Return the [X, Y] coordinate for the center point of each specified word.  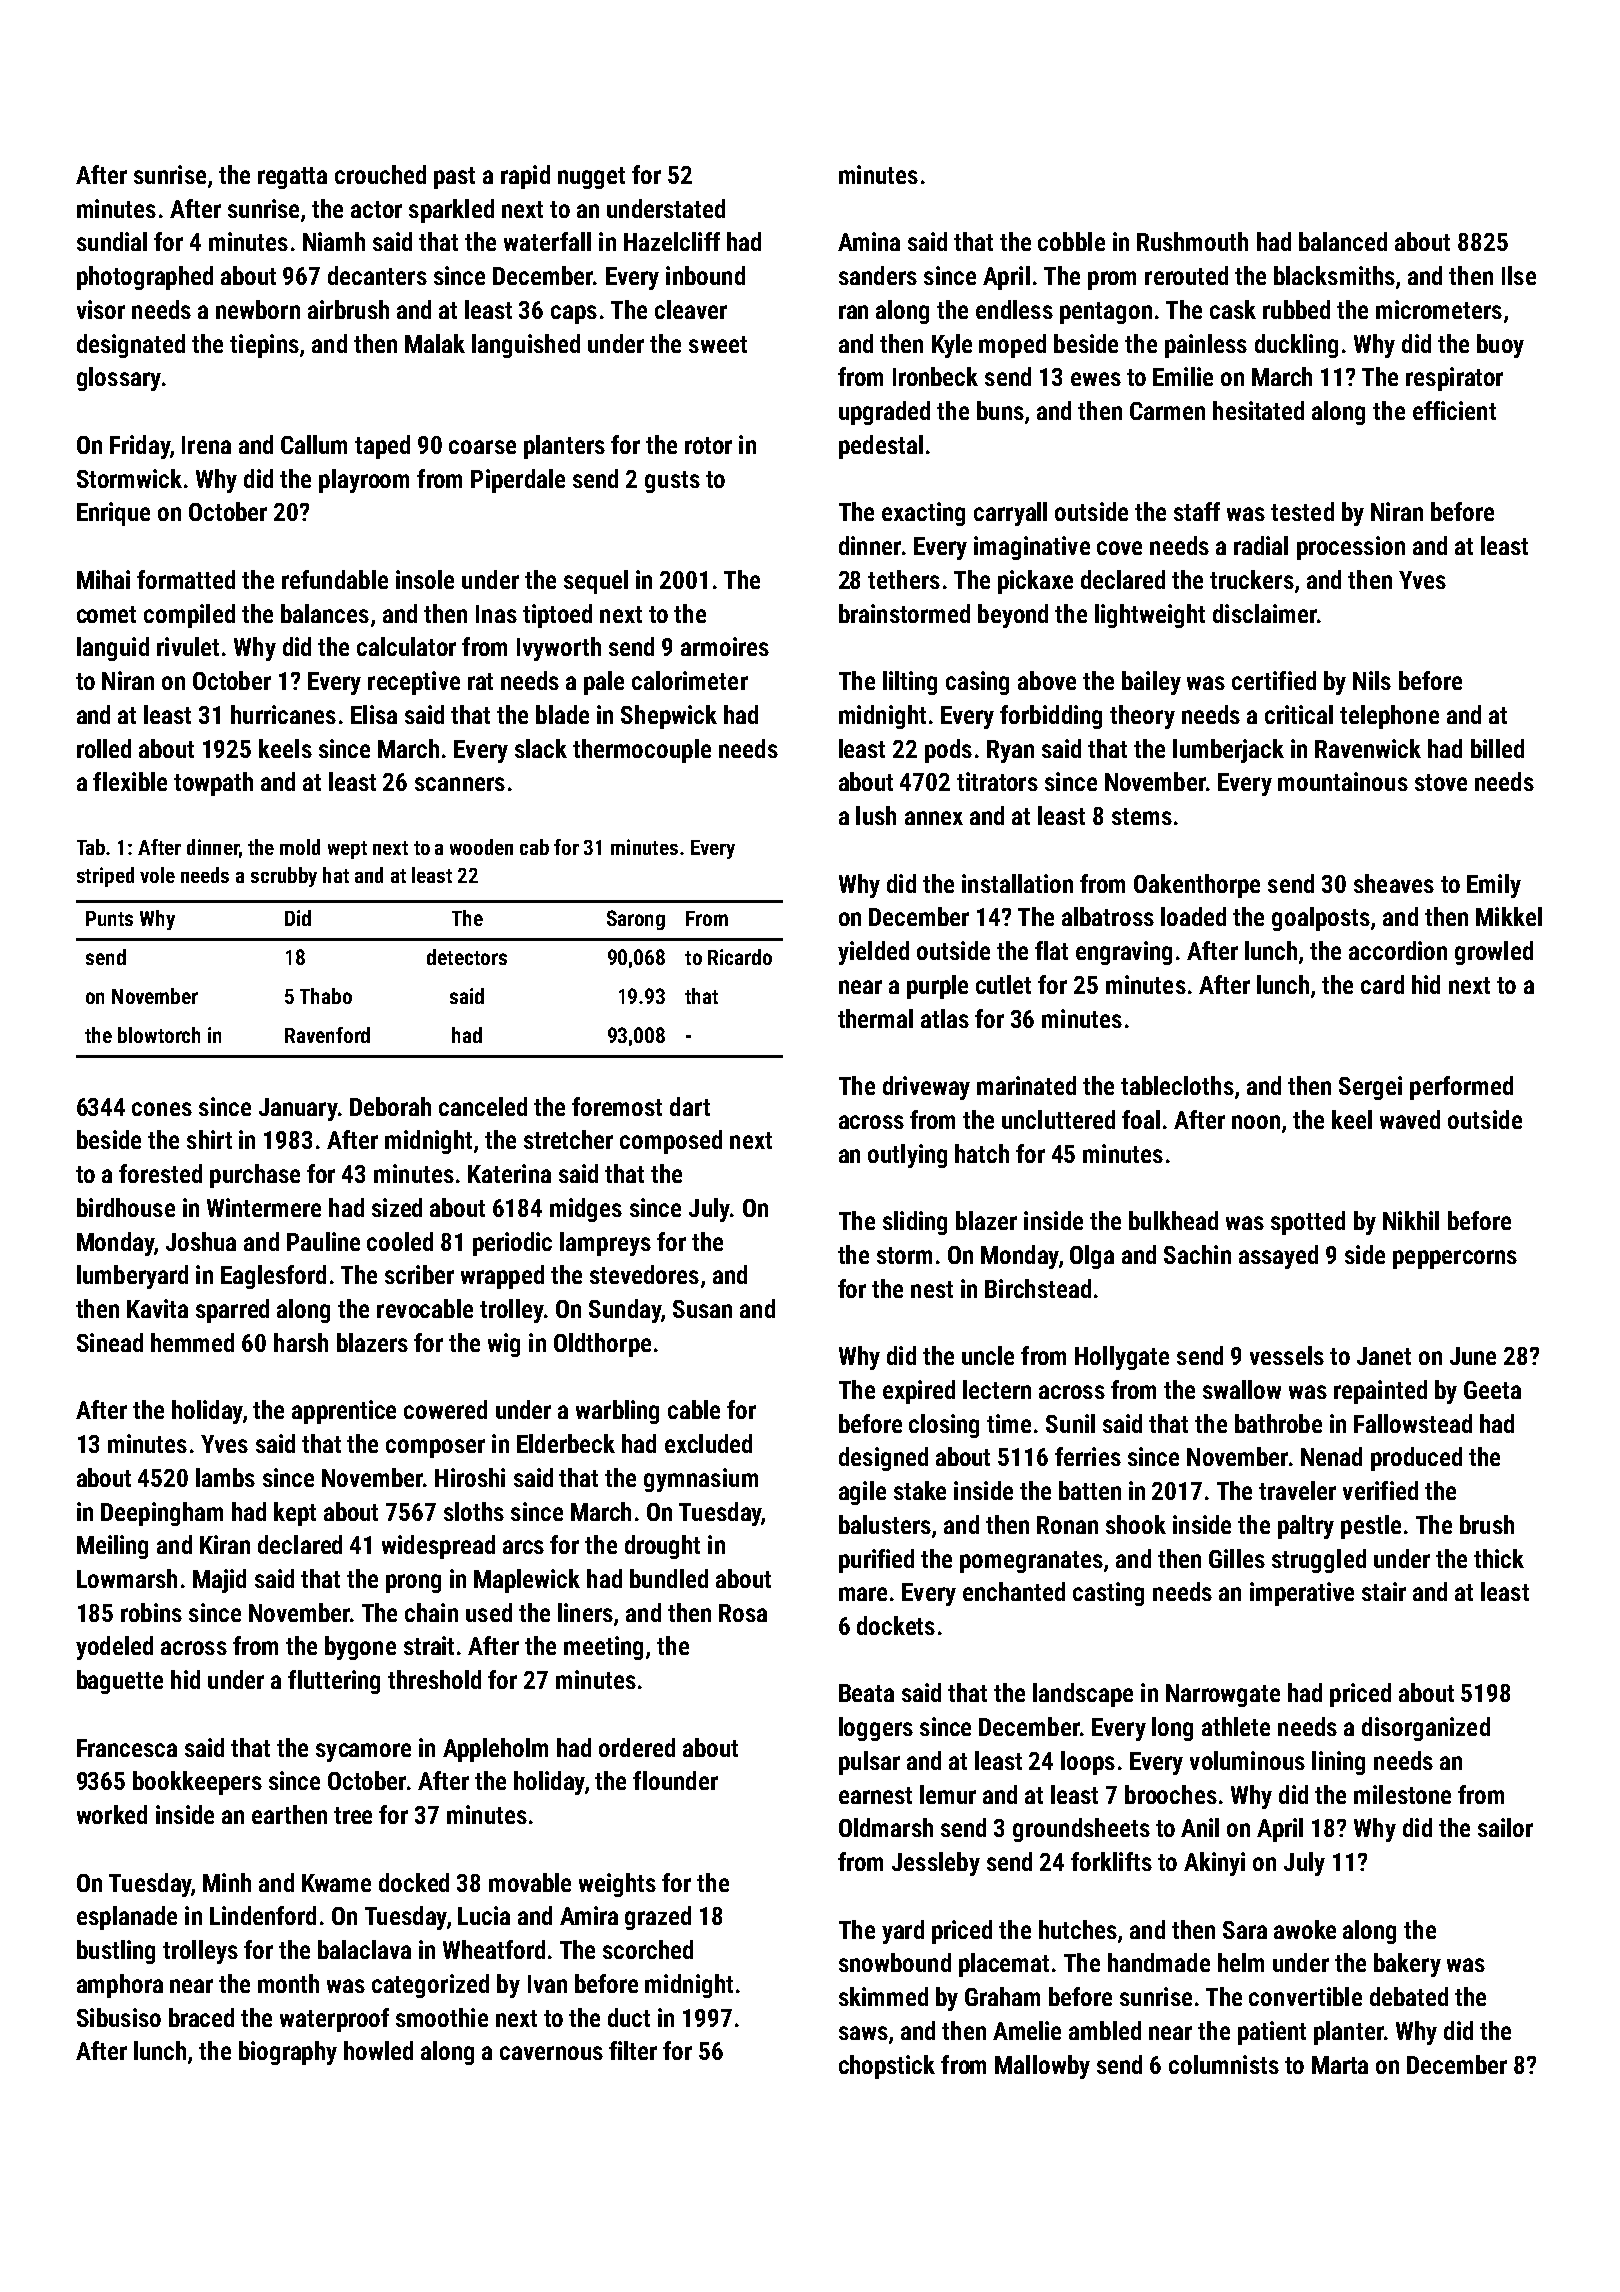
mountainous [1343, 781]
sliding [915, 1223]
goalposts [1321, 919]
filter [633, 2050]
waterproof [334, 2020]
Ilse [1519, 275]
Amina [869, 241]
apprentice [344, 1412]
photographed [145, 278]
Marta [1340, 2065]
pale [604, 683]
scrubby [284, 877]
